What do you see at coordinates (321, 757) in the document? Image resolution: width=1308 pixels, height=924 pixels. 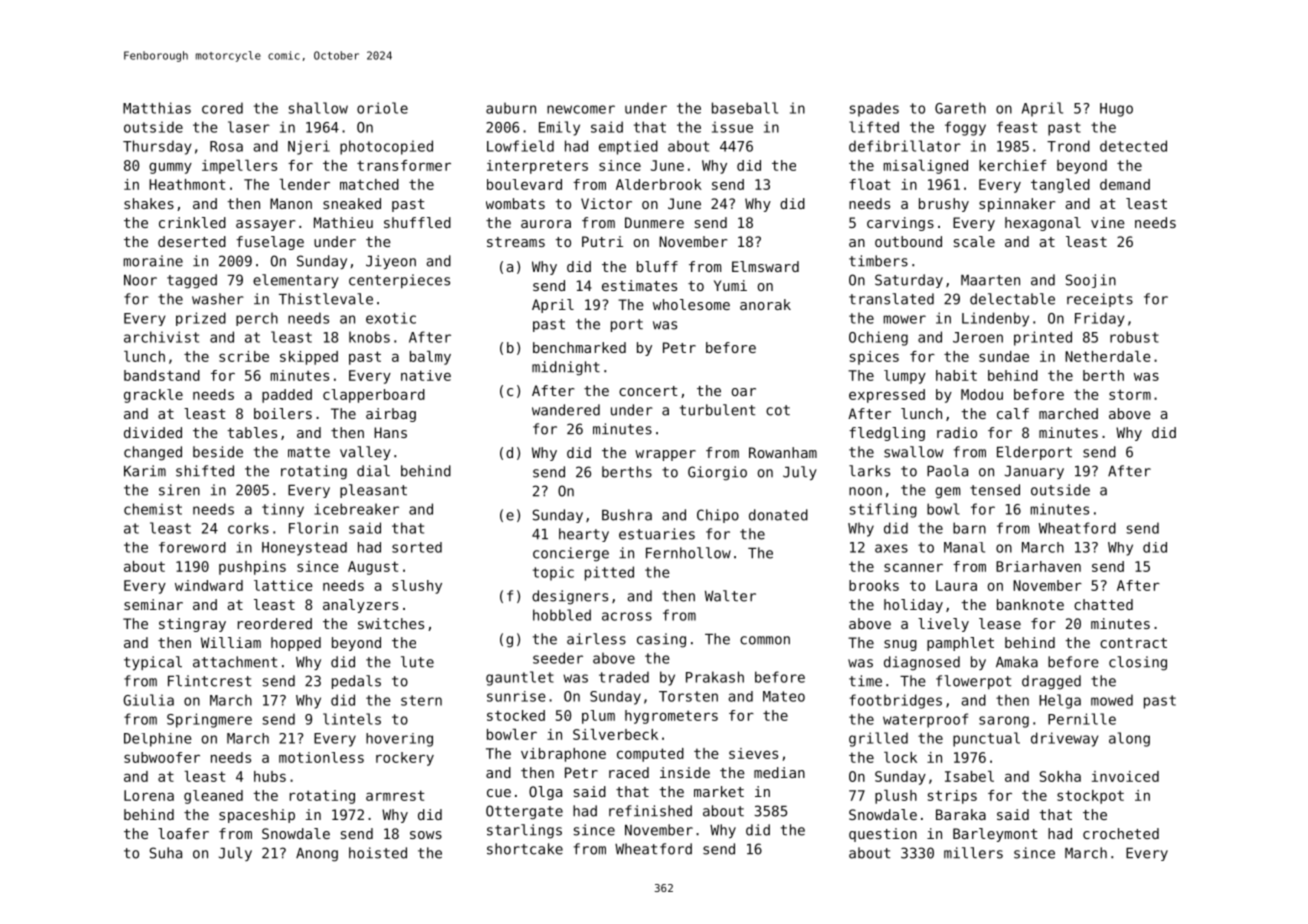 I see `motionless` at bounding box center [321, 757].
